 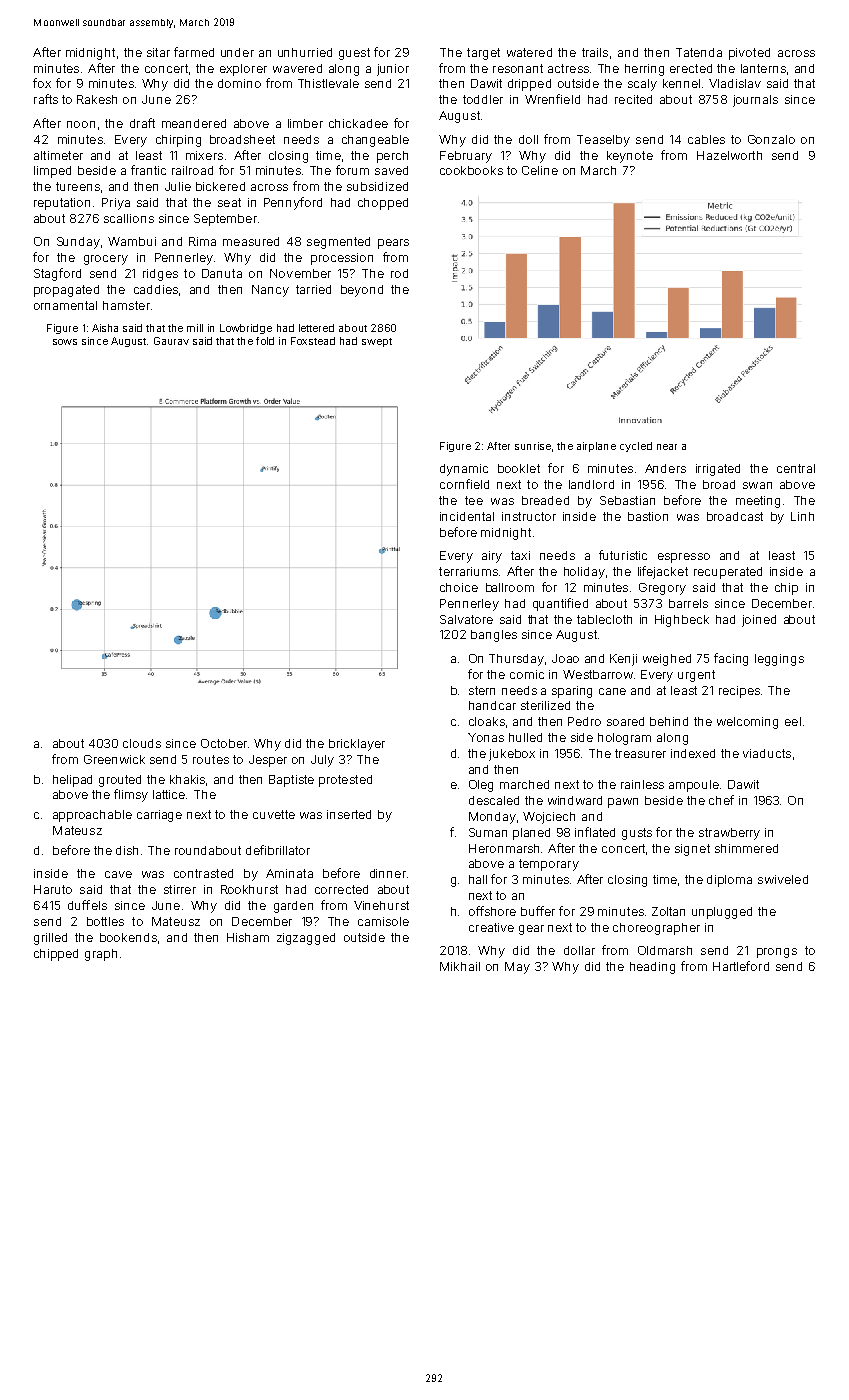 I want to click on approachable, so click(x=92, y=816).
